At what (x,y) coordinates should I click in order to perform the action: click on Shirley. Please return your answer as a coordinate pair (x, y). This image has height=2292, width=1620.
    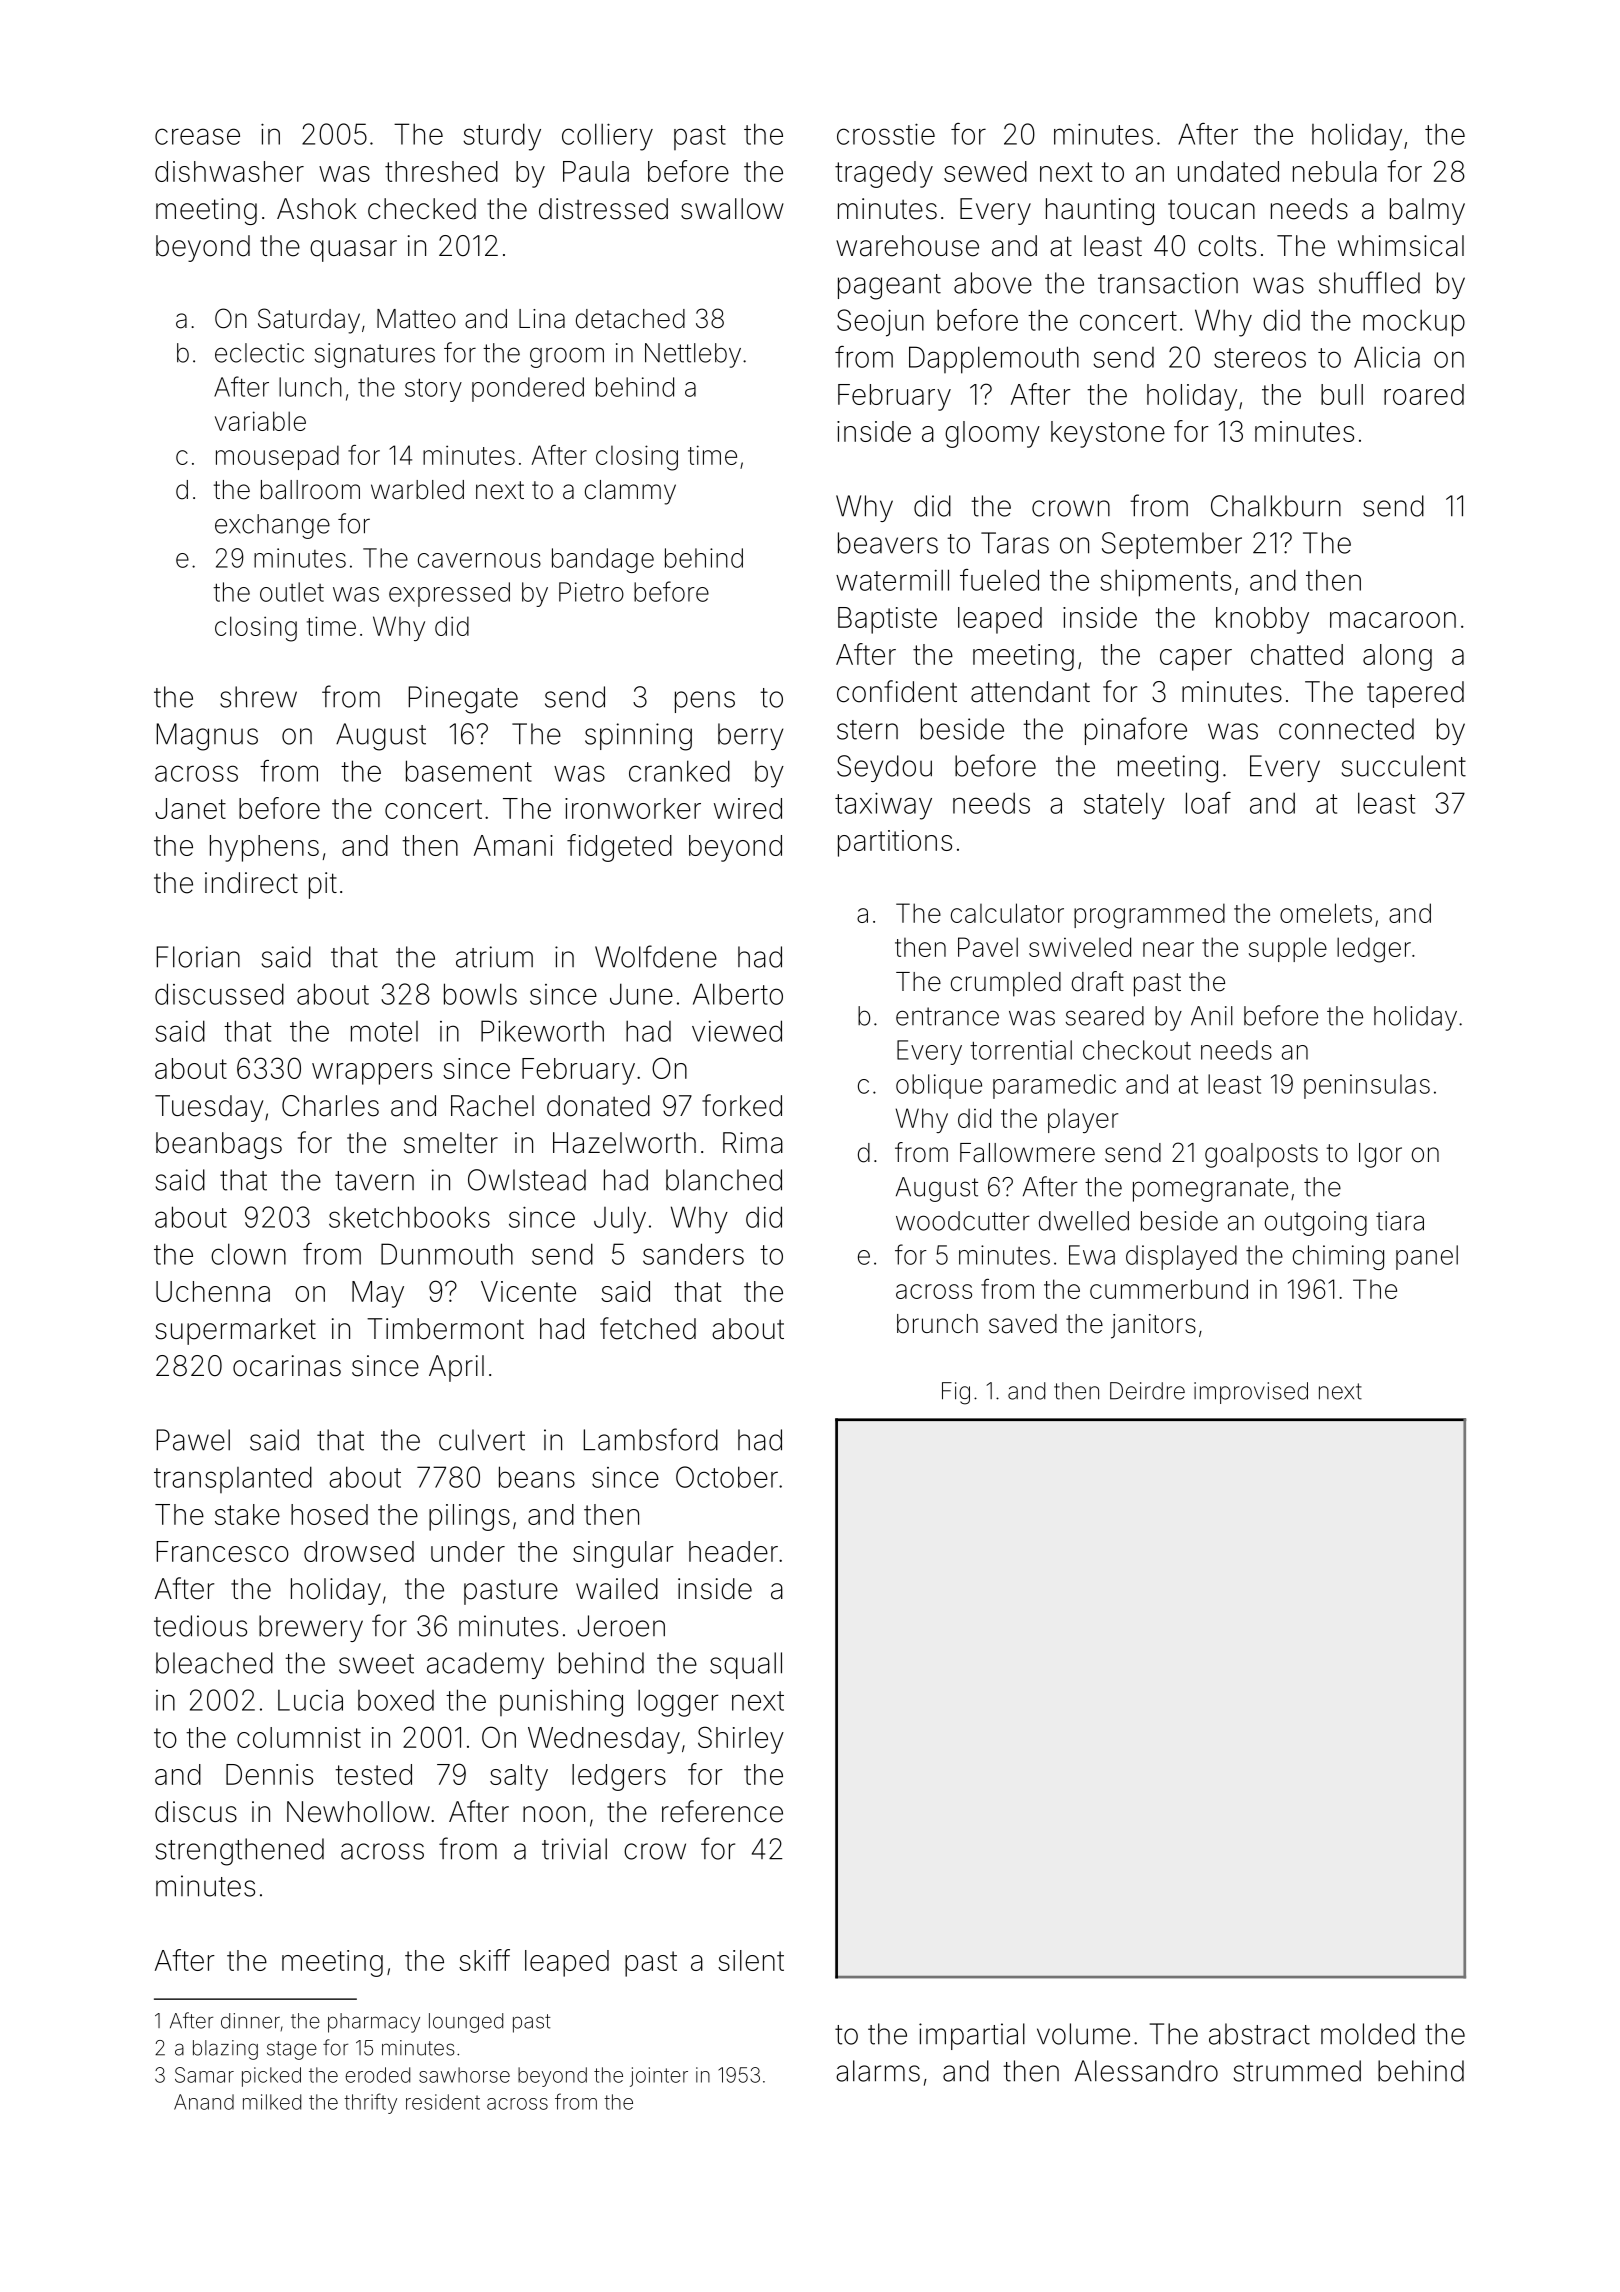
    Looking at the image, I should click on (741, 1740).
